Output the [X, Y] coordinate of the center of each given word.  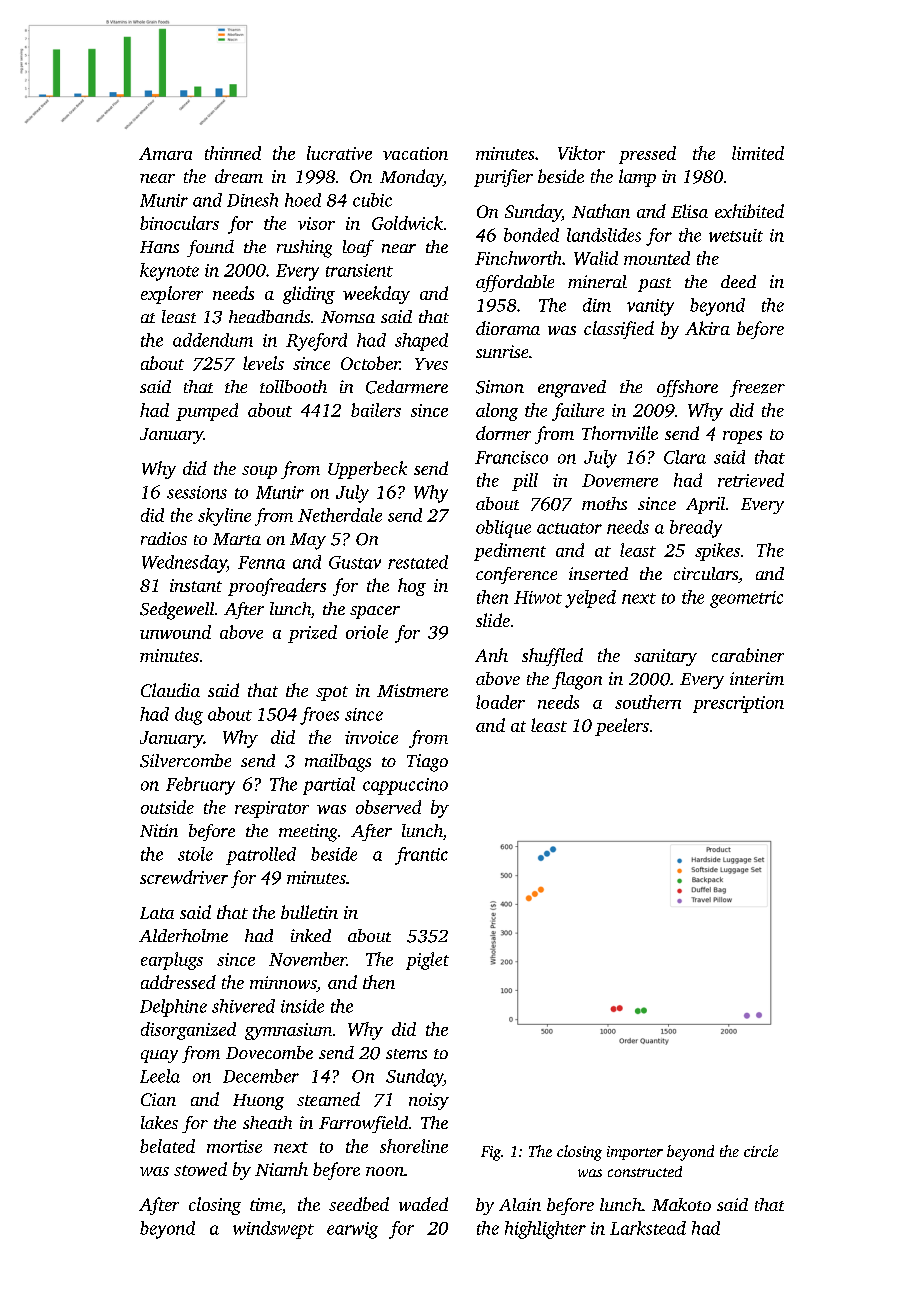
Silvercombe [185, 761]
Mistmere [412, 690]
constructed [645, 1171]
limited [758, 153]
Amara [165, 153]
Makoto [681, 1204]
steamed [328, 1099]
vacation [415, 153]
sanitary [665, 657]
